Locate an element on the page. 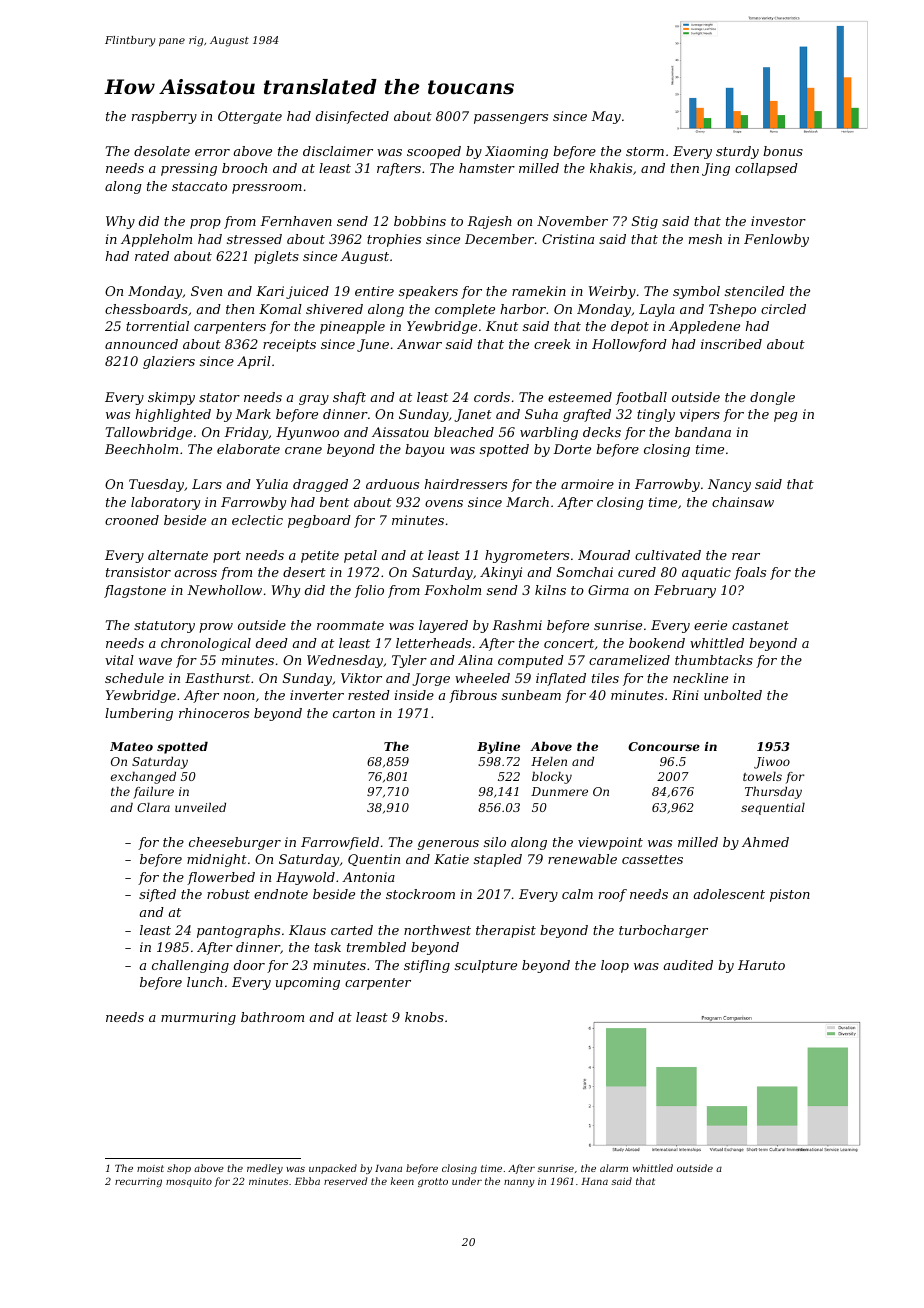 Image resolution: width=924 pixels, height=1308 pixels. mosquito is located at coordinates (189, 1182).
